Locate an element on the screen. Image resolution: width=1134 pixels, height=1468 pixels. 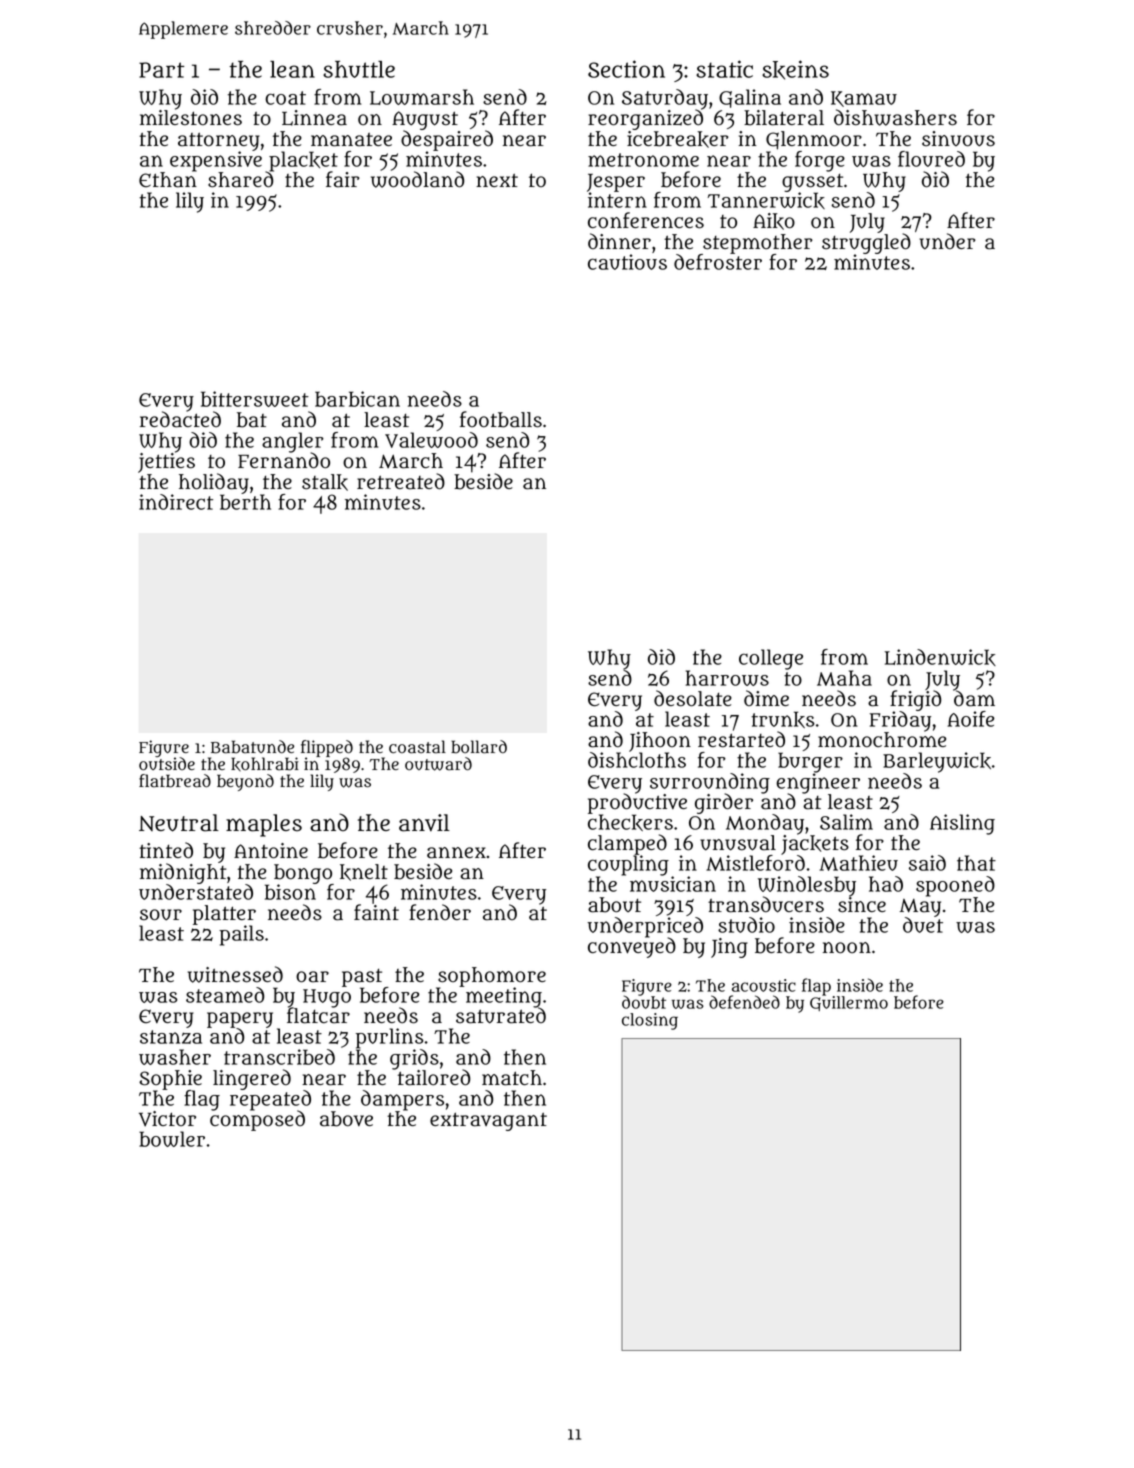
struggled is located at coordinates (866, 243).
